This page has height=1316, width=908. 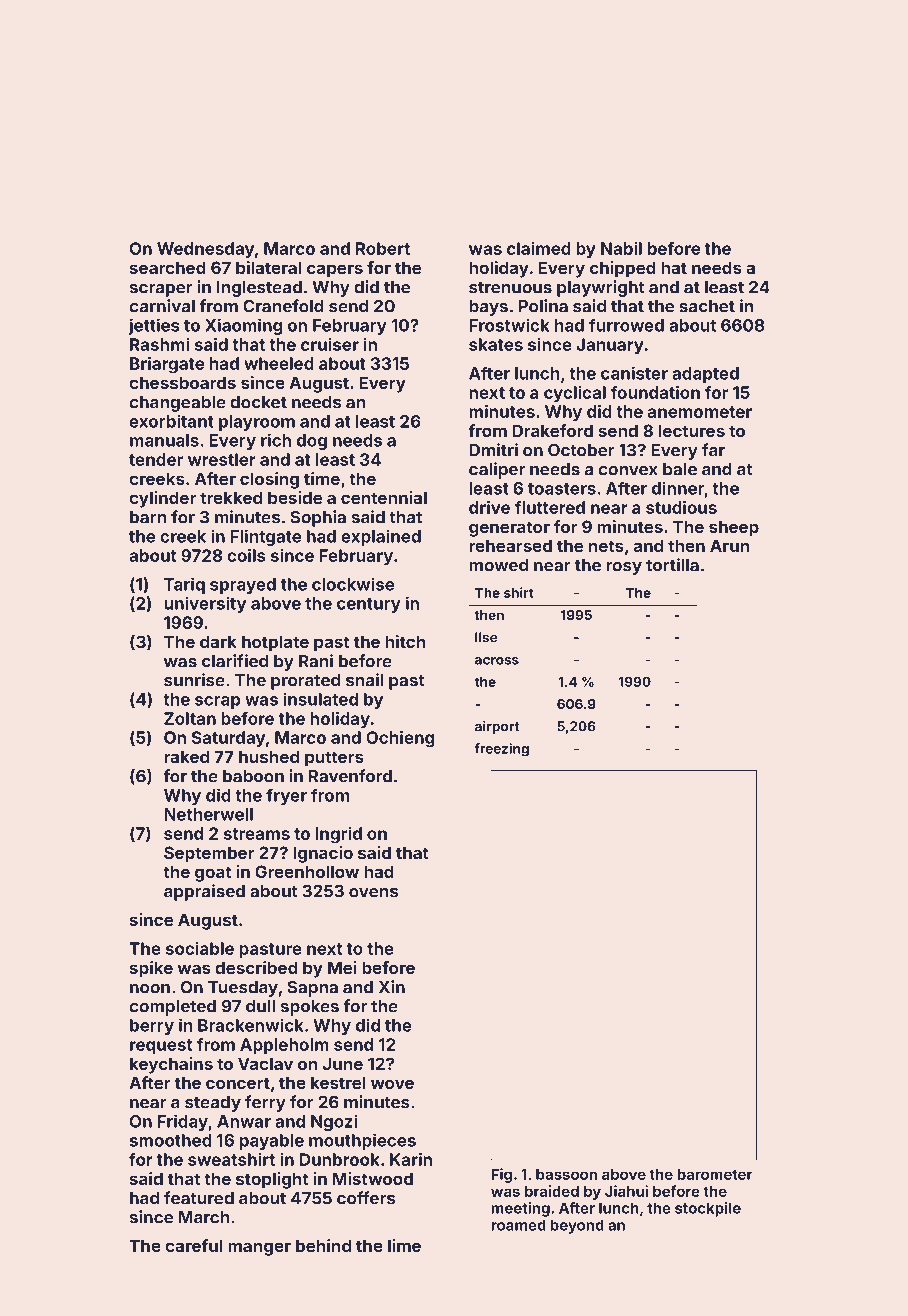 I want to click on Robert, so click(x=383, y=248).
